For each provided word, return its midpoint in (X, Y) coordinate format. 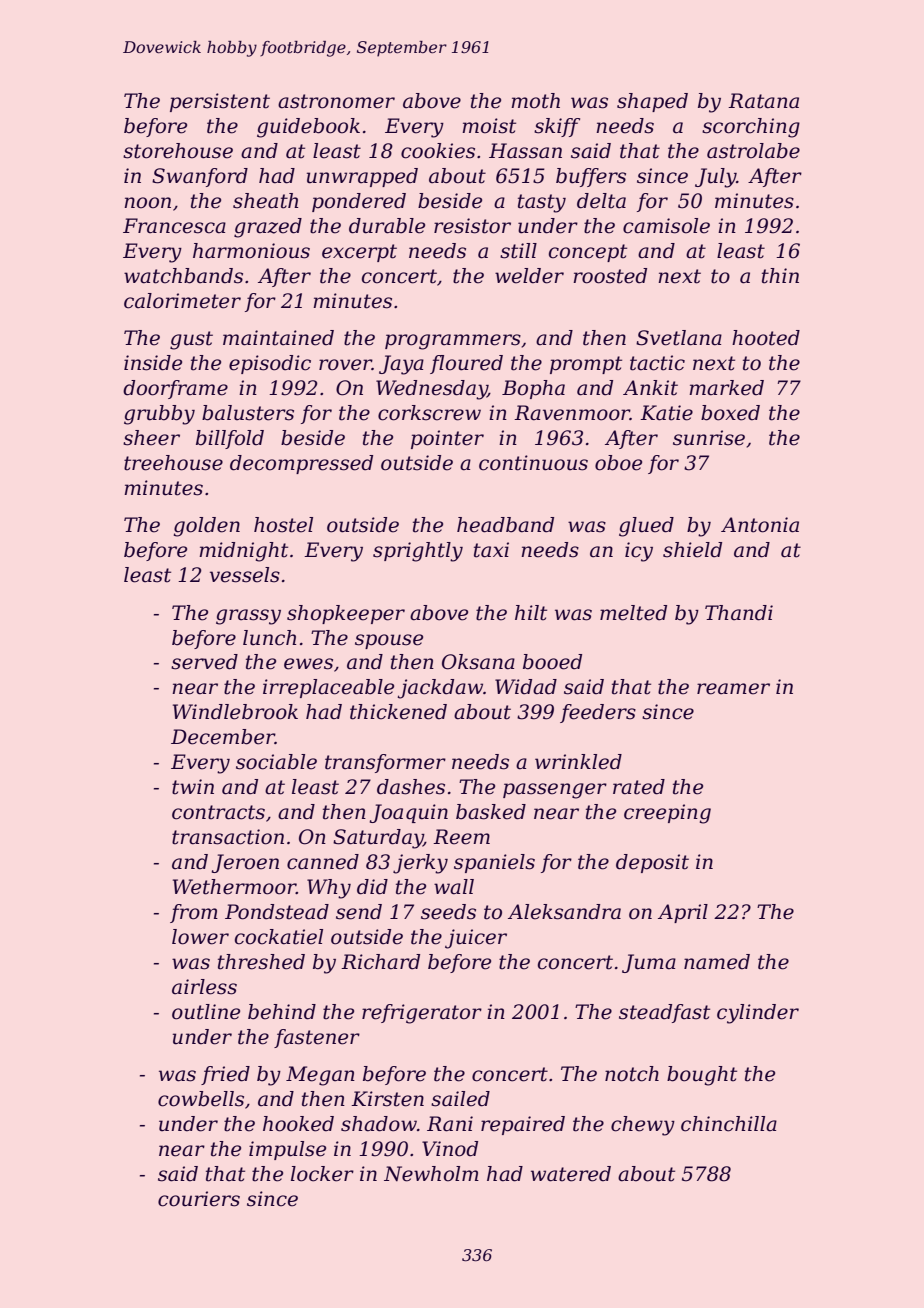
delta (601, 201)
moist (489, 126)
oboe (618, 463)
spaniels (494, 863)
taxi (491, 550)
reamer (733, 689)
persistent (220, 102)
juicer (476, 939)
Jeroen (245, 863)
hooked (298, 1124)
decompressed (301, 464)
